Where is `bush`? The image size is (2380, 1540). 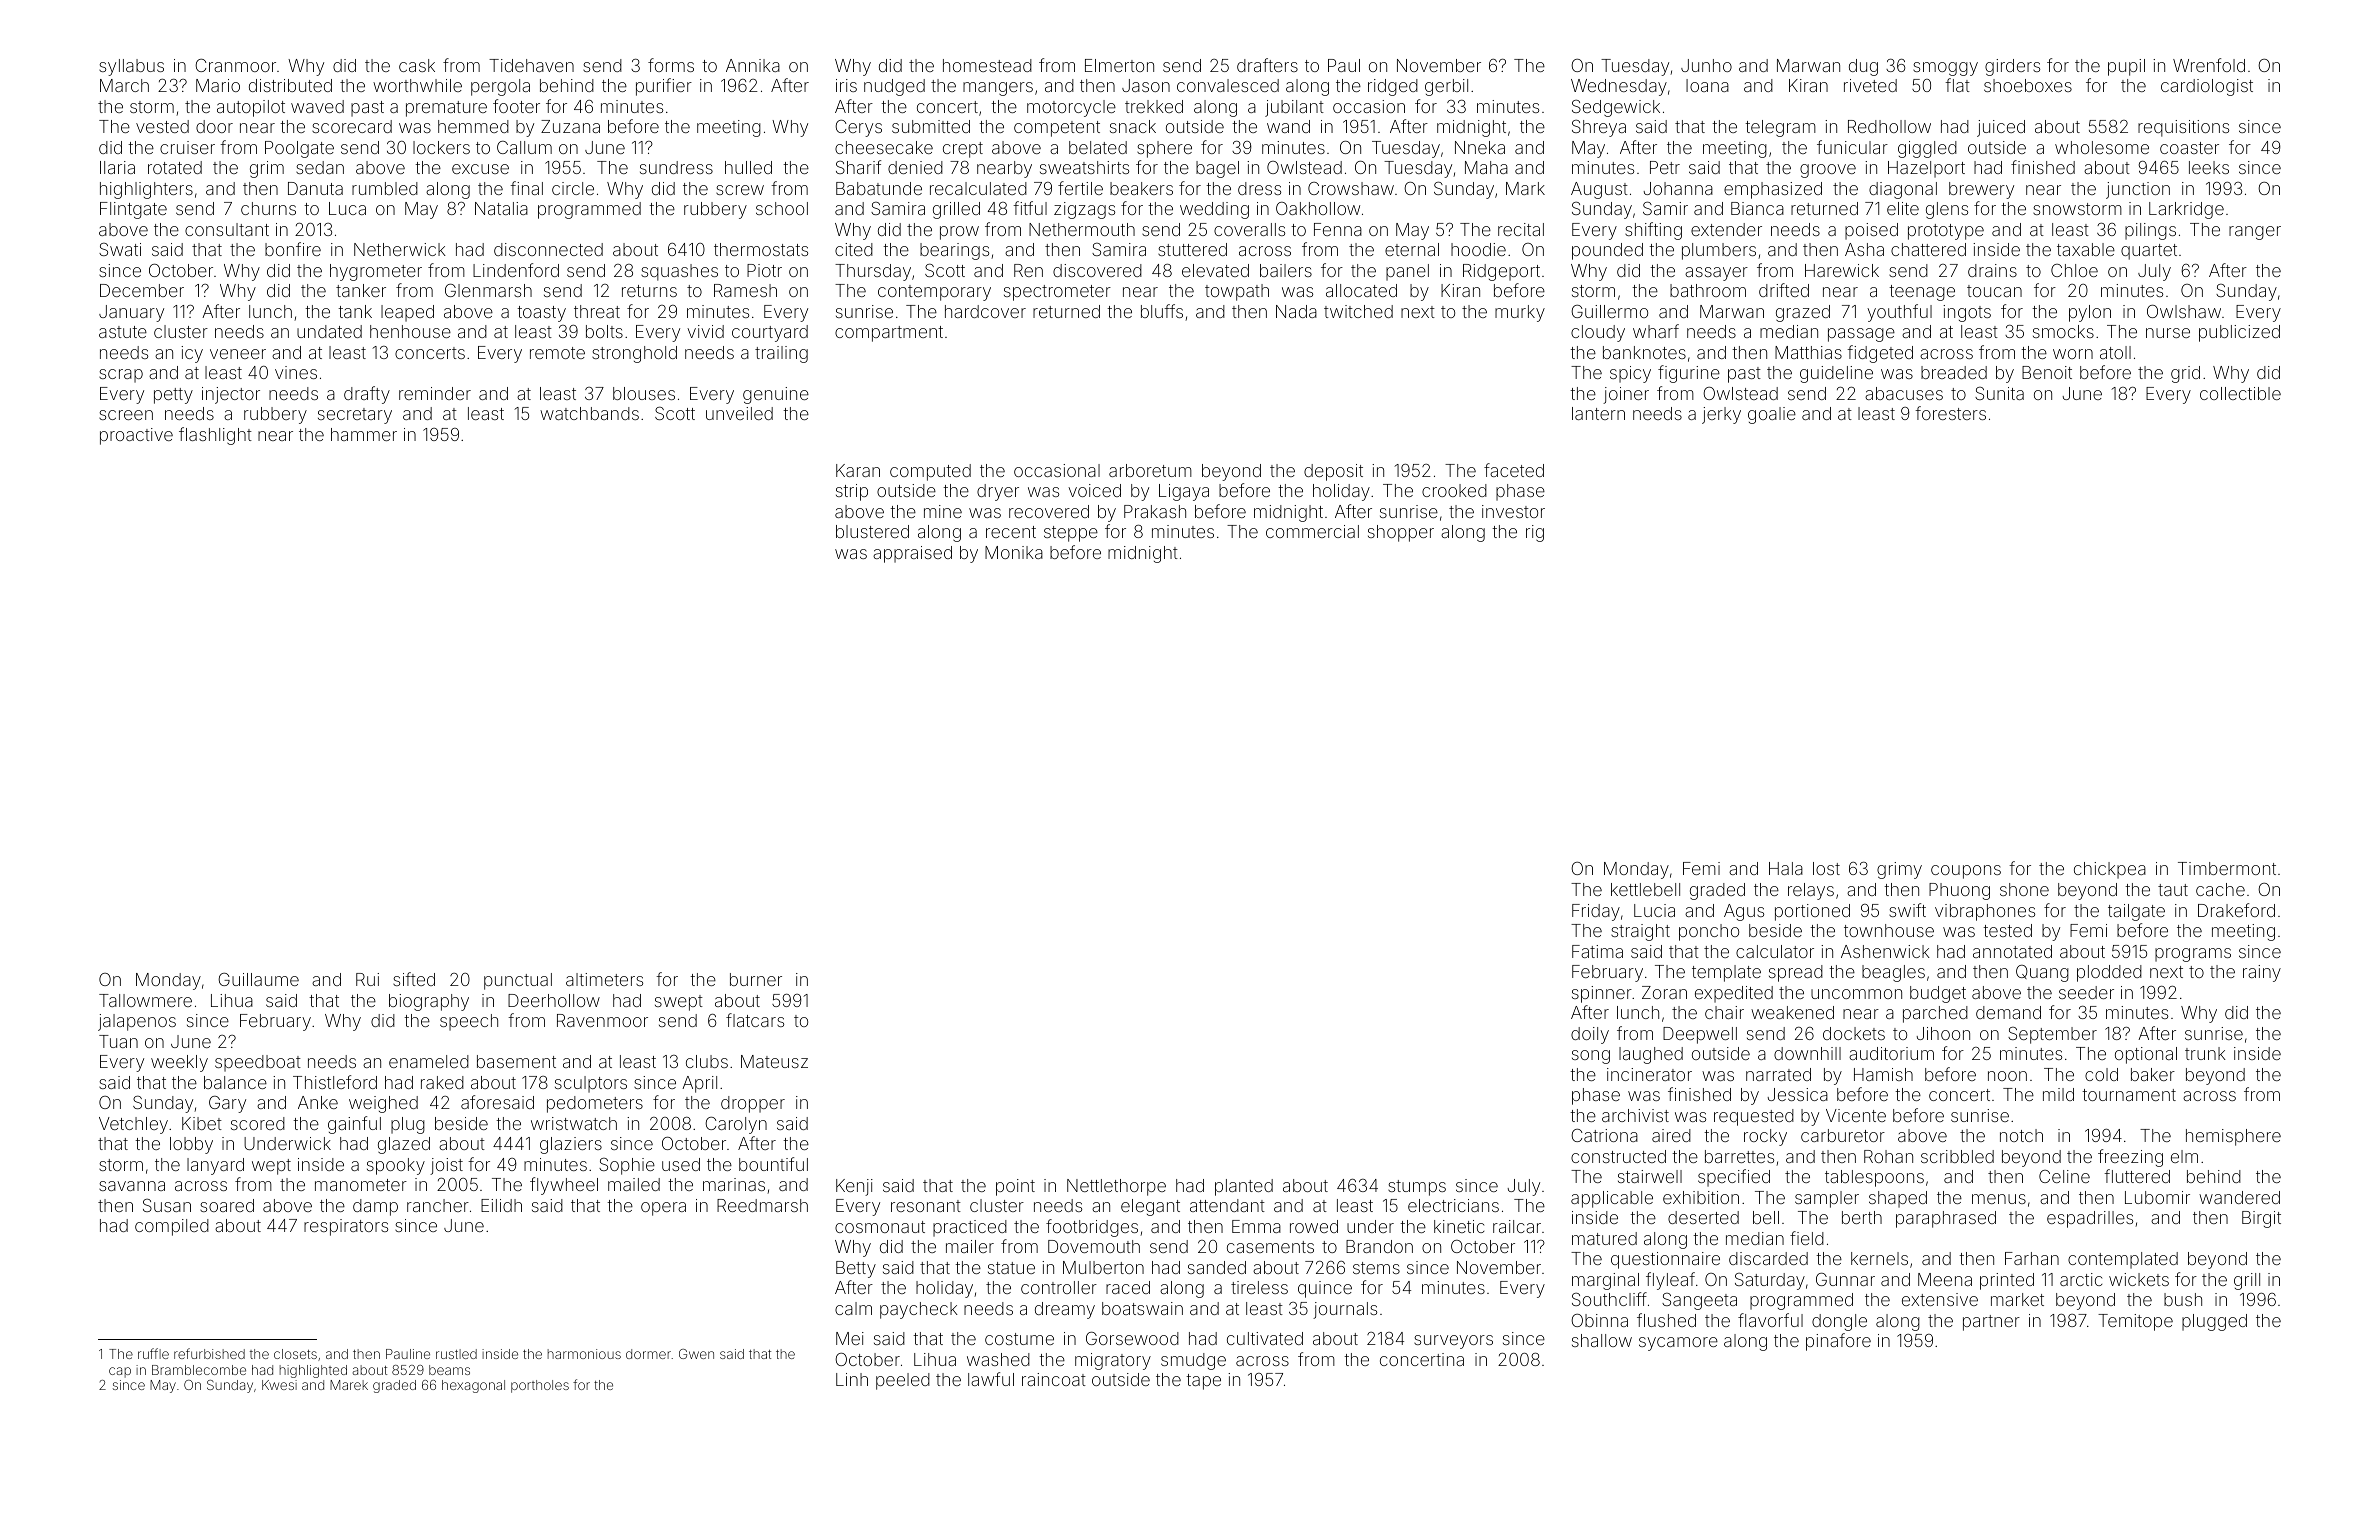
bush is located at coordinates (2183, 1299).
